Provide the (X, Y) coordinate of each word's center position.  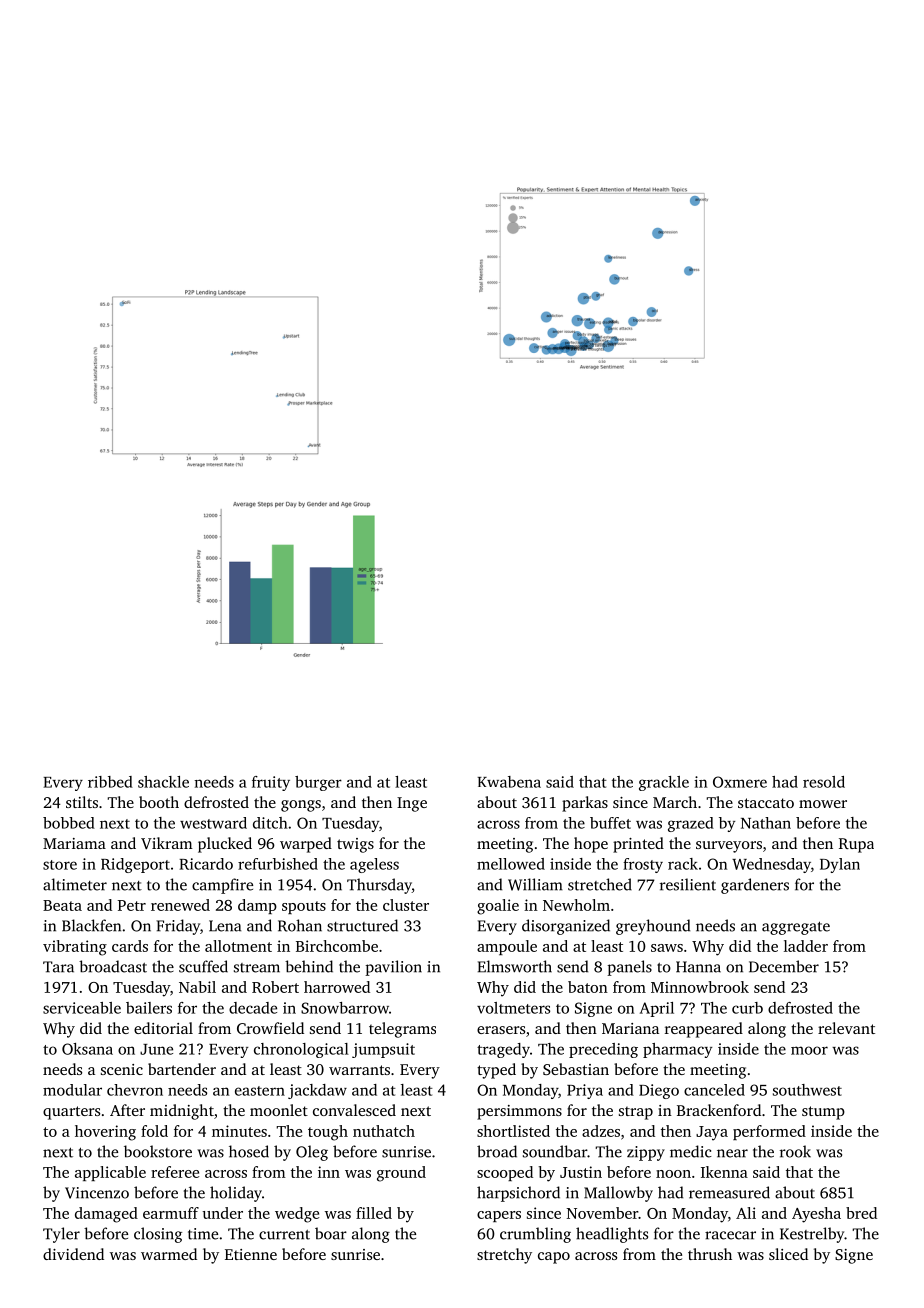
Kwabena (509, 782)
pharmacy (677, 1050)
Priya (585, 1091)
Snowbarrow (345, 1008)
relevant (846, 1028)
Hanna (698, 967)
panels (629, 968)
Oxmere (740, 782)
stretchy (504, 1256)
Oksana (87, 1049)
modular (72, 1090)
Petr (131, 905)
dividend (73, 1254)
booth (159, 802)
